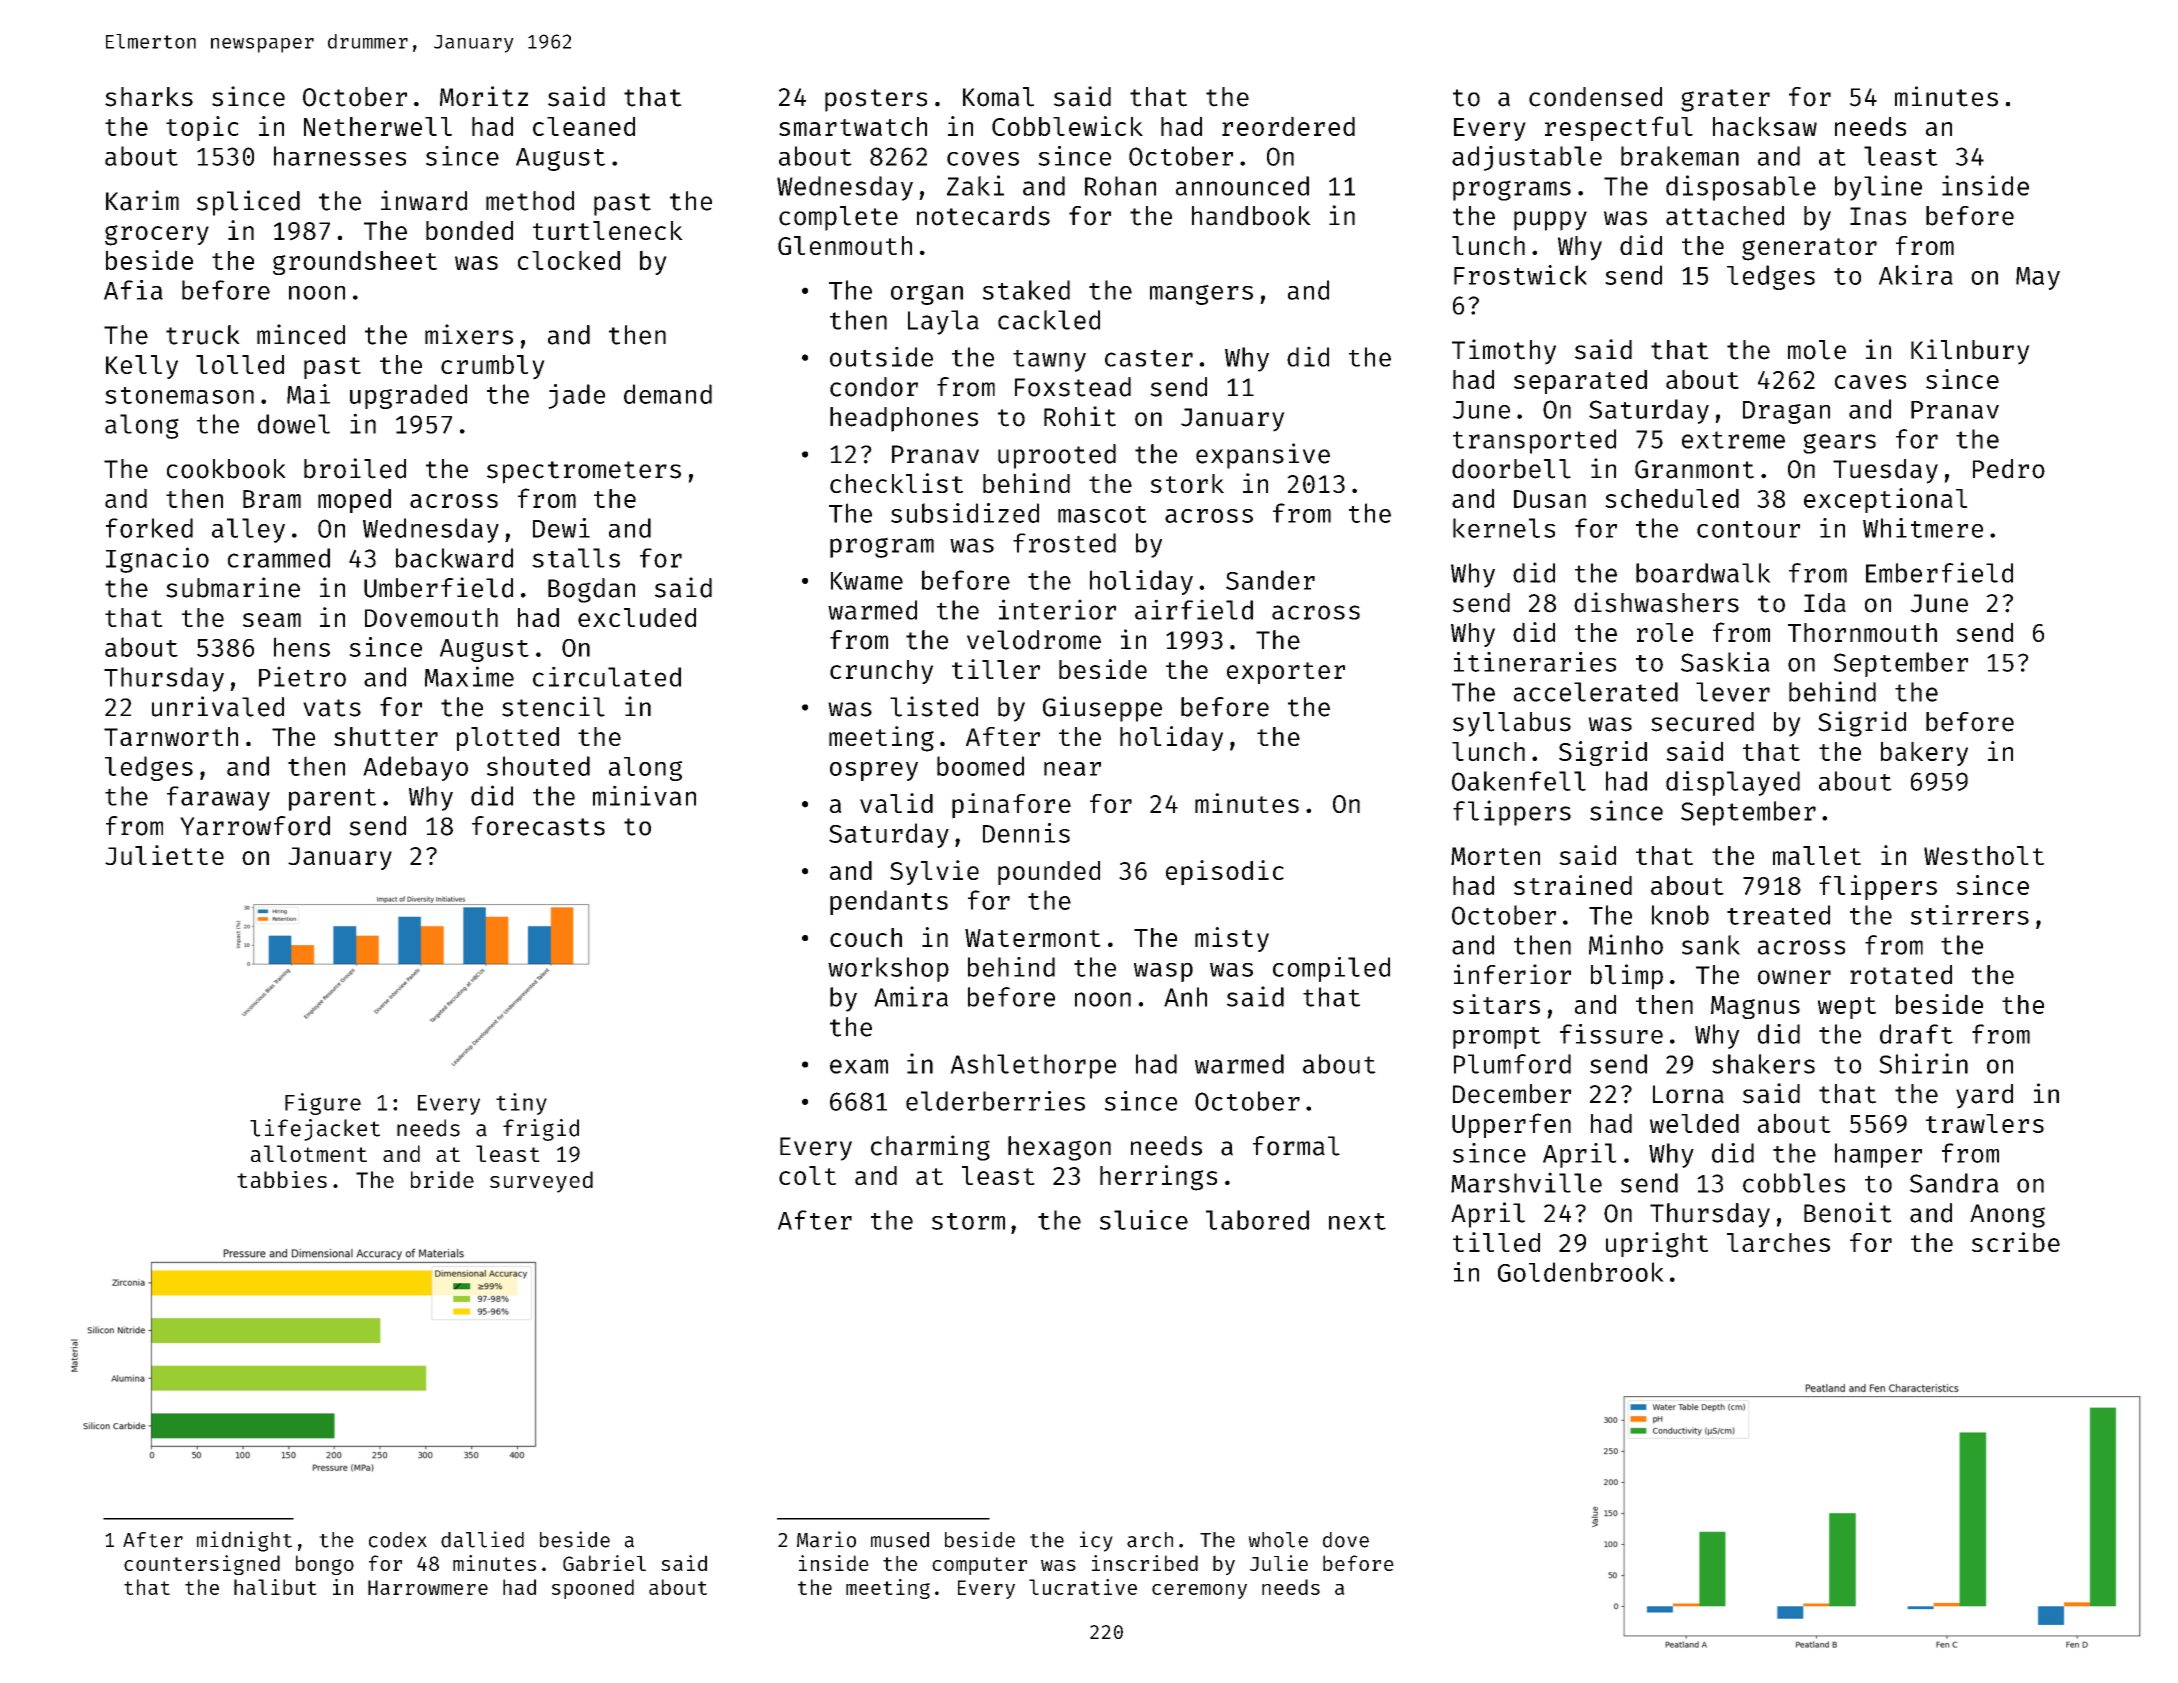 This document has width=2178, height=1683. I want to click on Akira, so click(1916, 275).
